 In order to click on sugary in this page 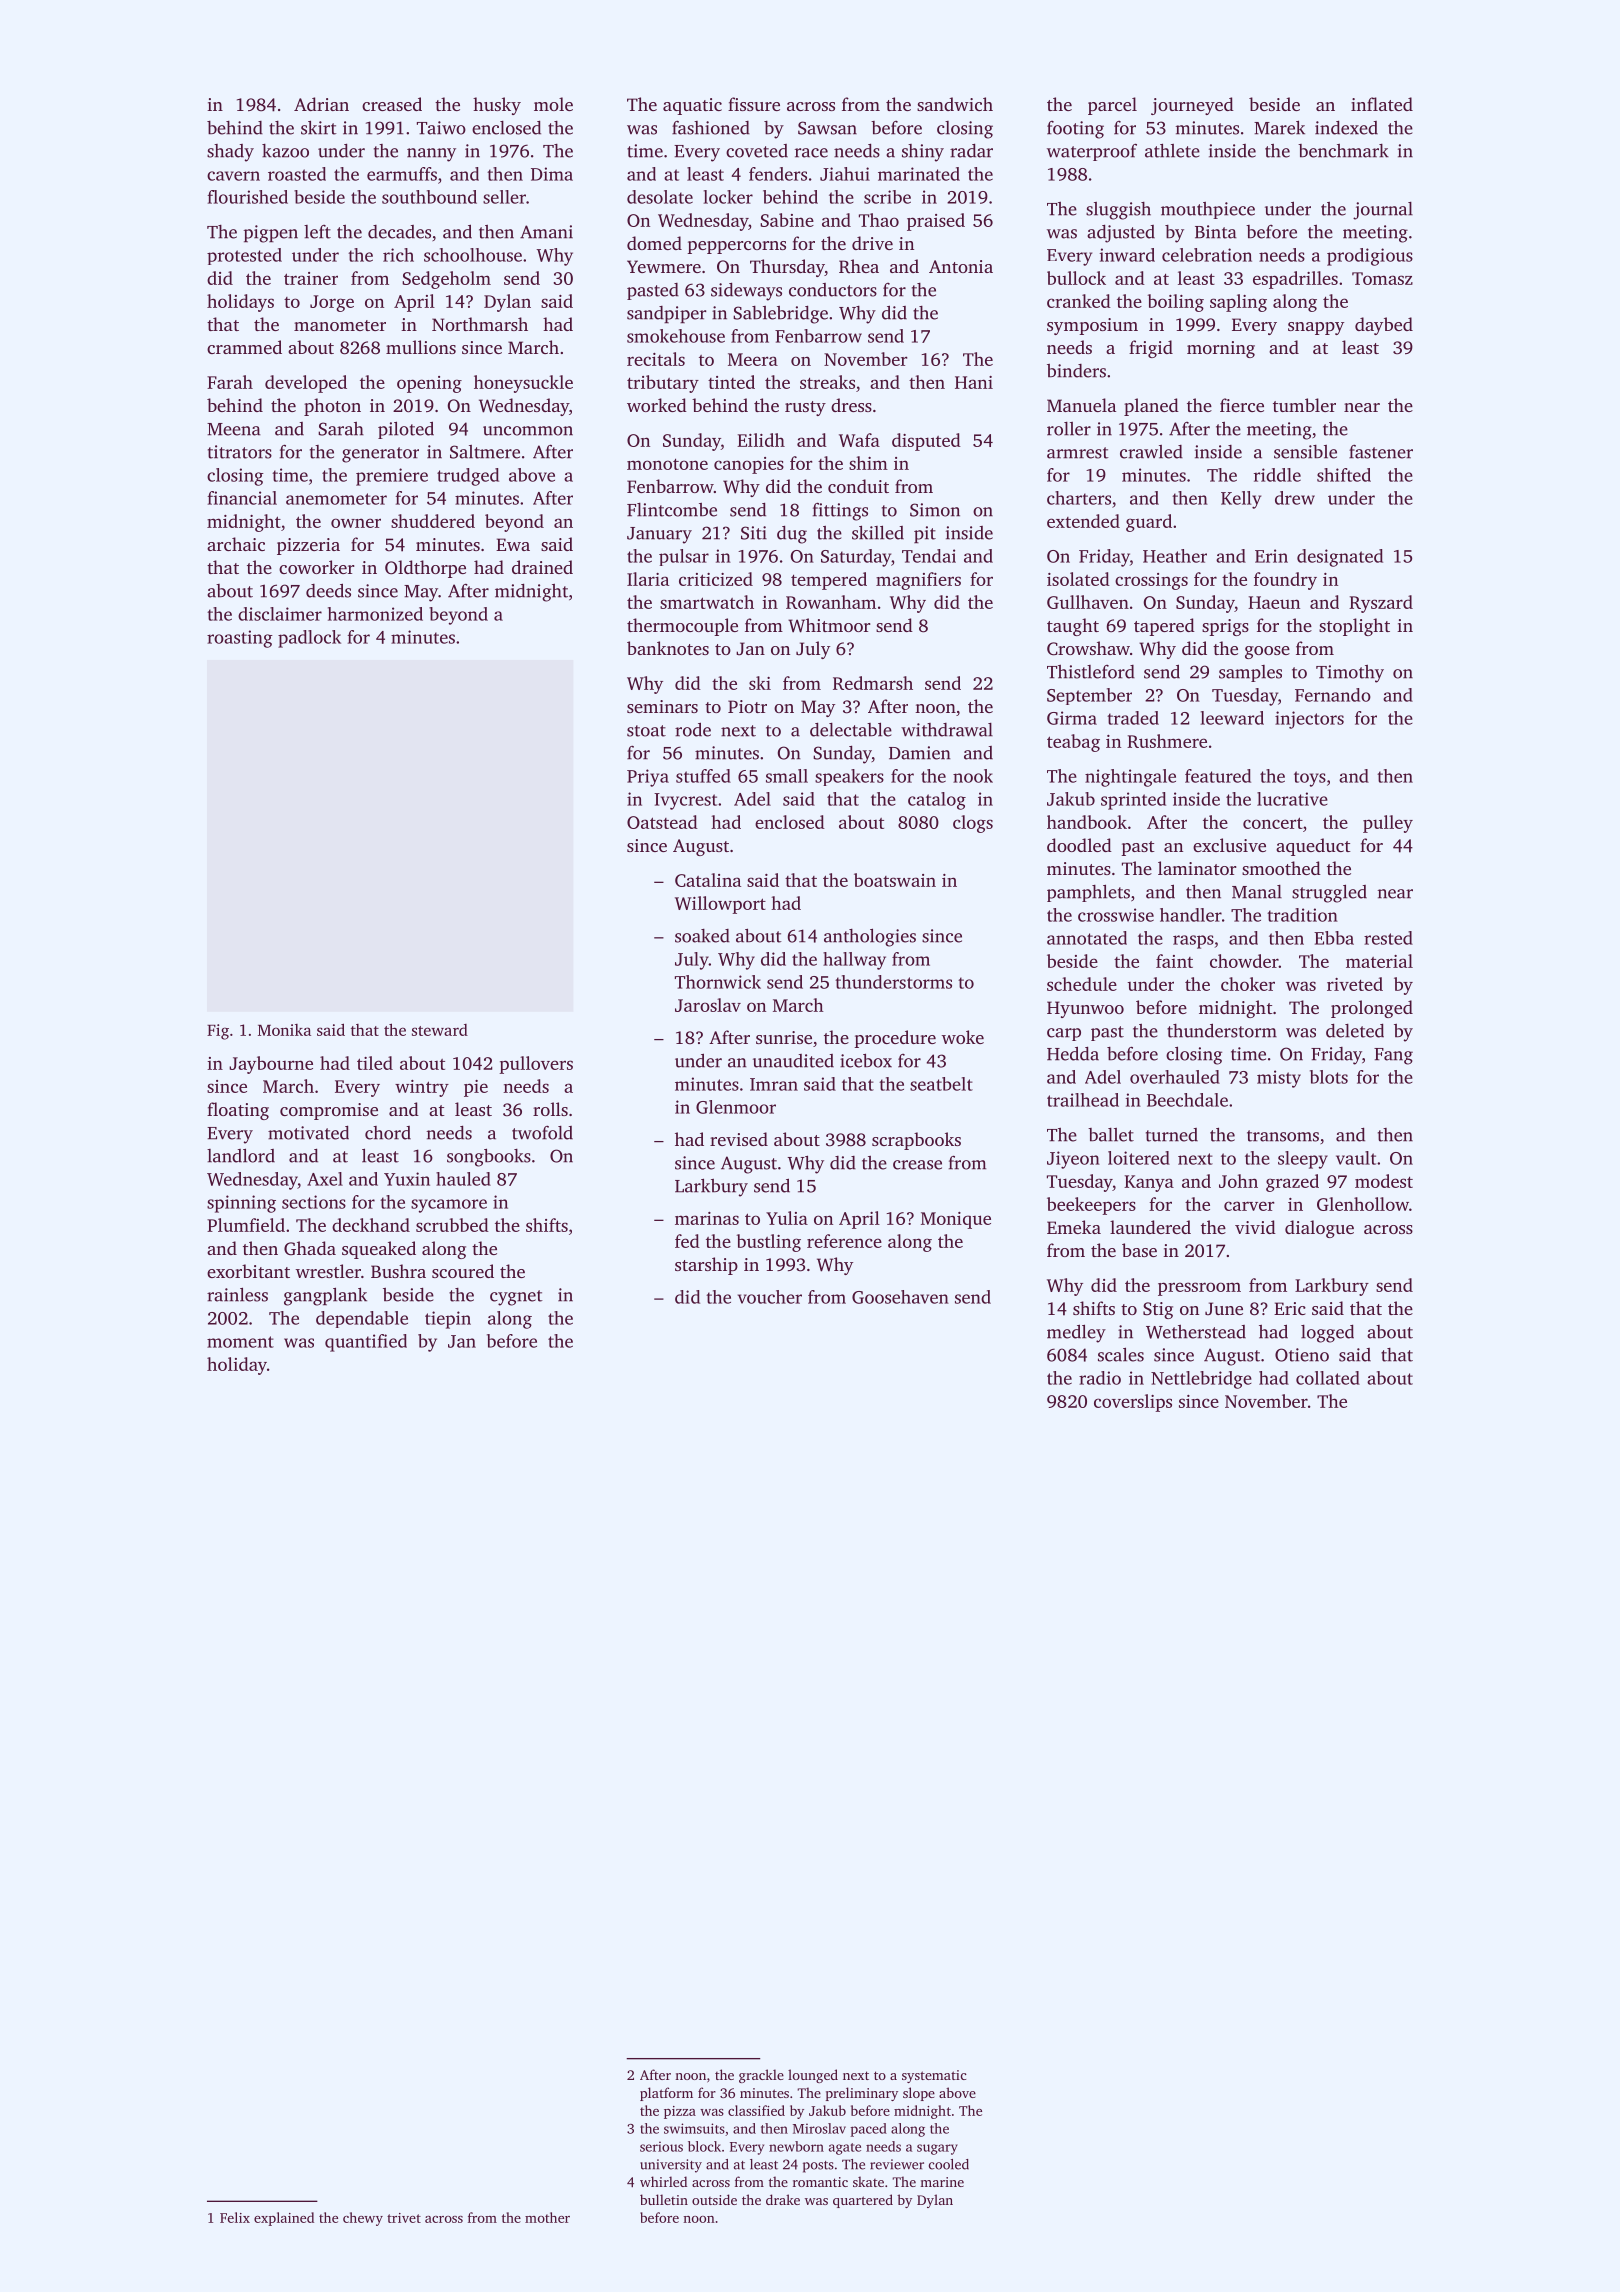, I will do `click(937, 2149)`.
